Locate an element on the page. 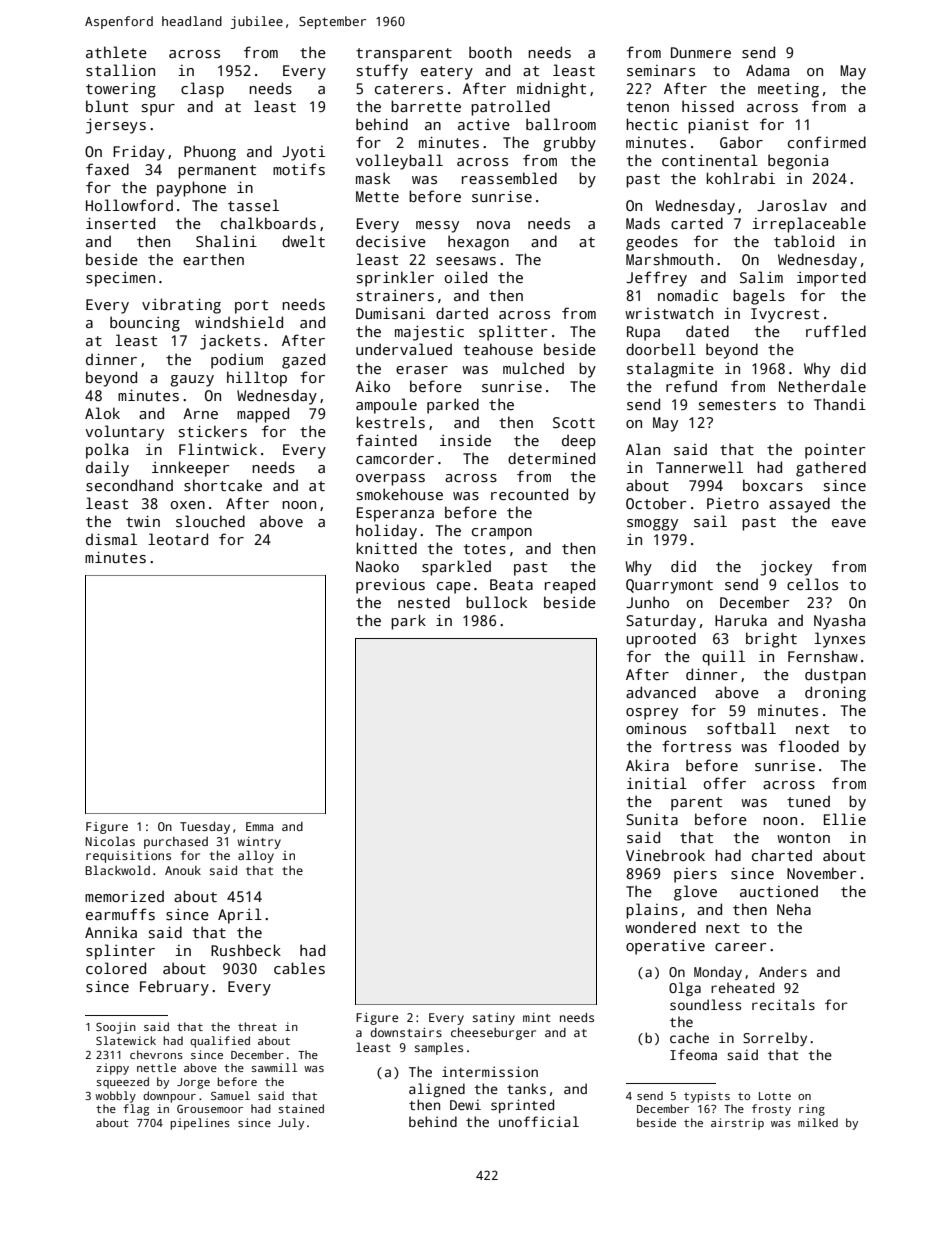  July is located at coordinates (291, 1124).
